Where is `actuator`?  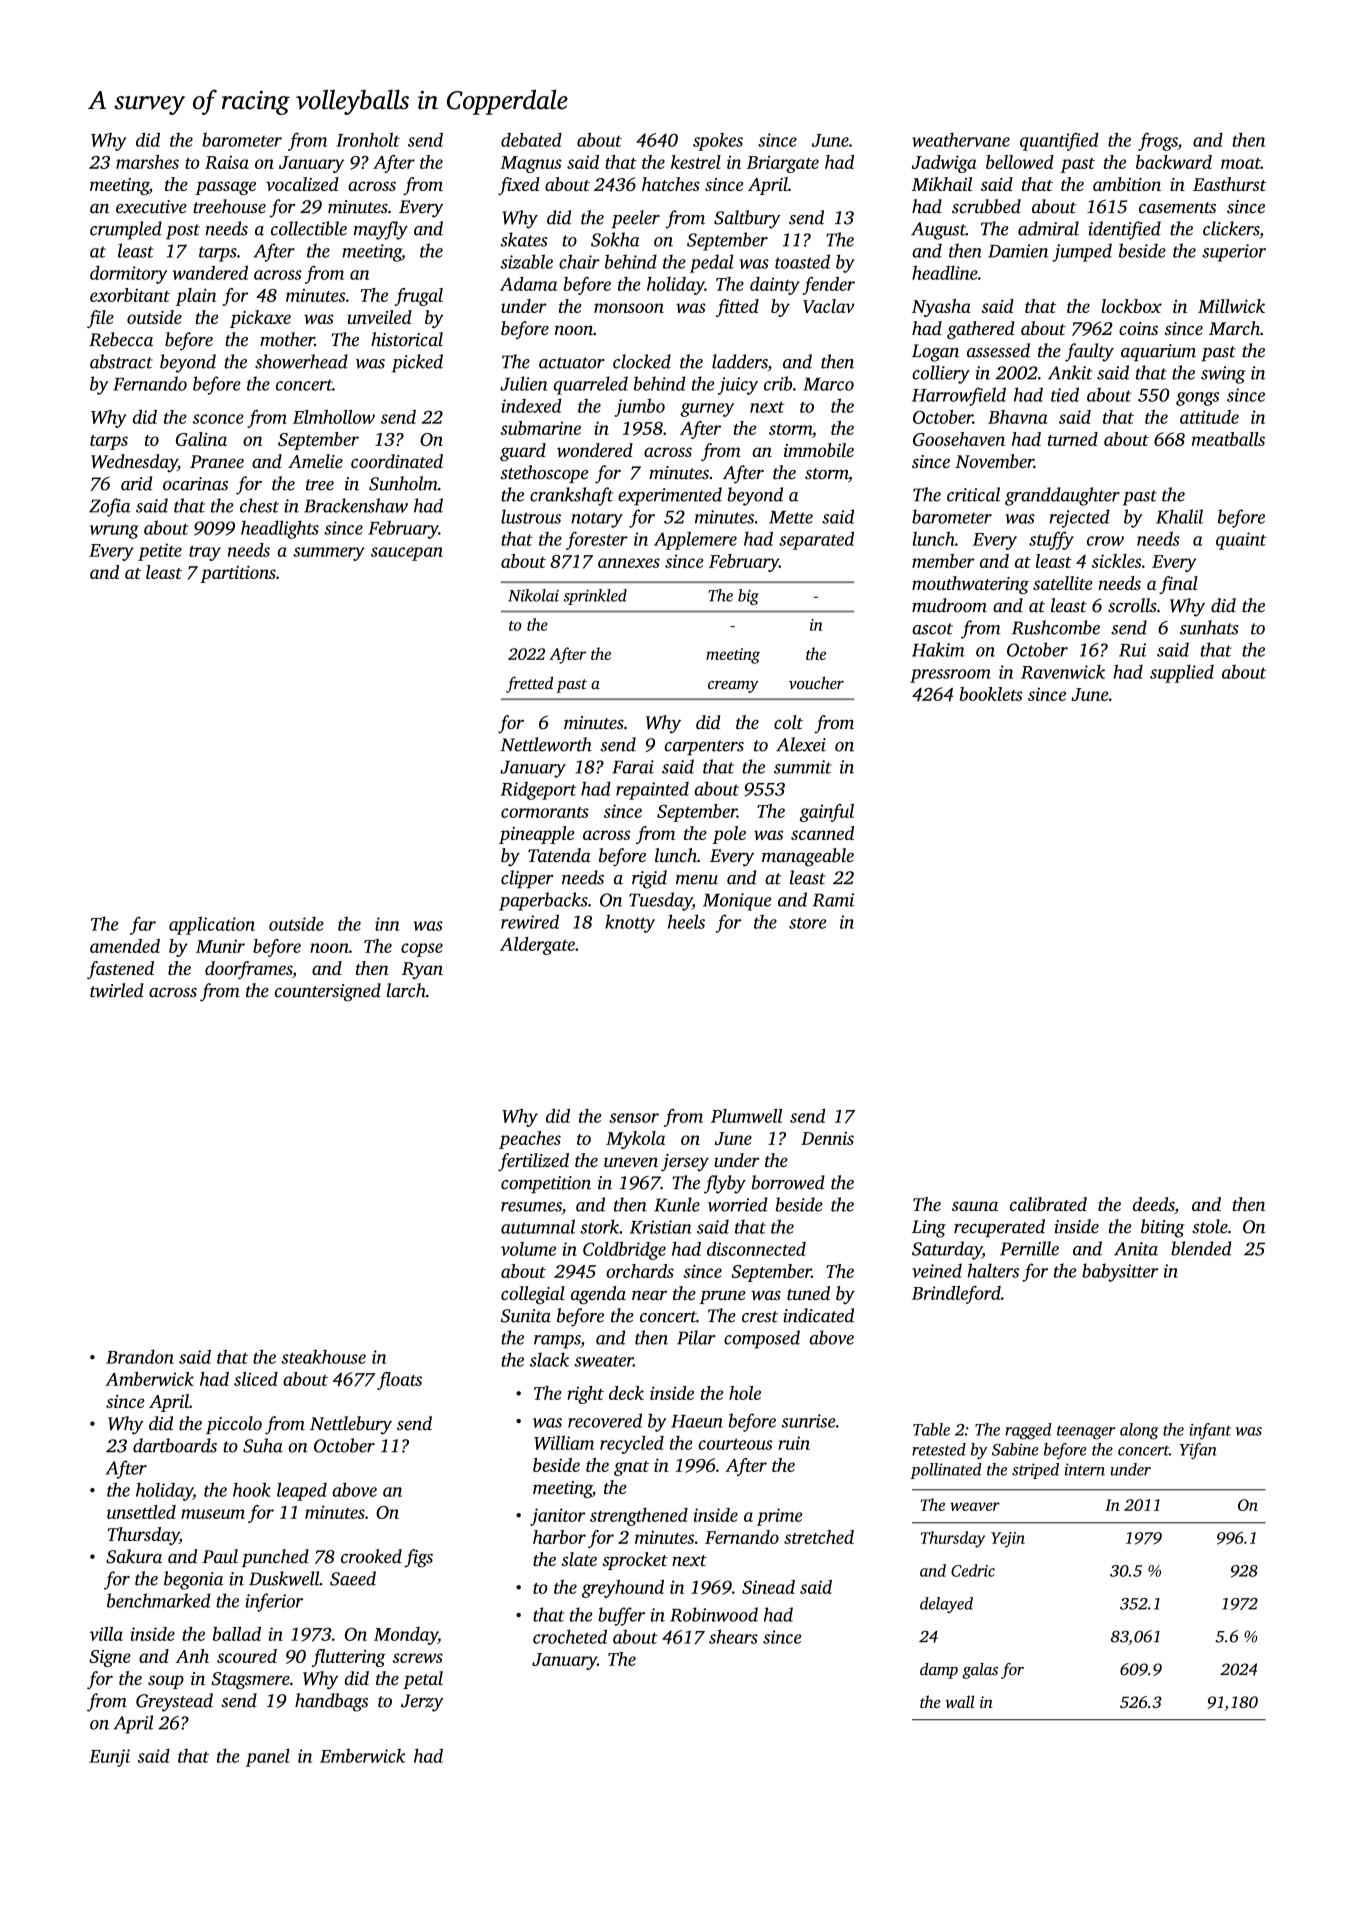
actuator is located at coordinates (572, 363).
